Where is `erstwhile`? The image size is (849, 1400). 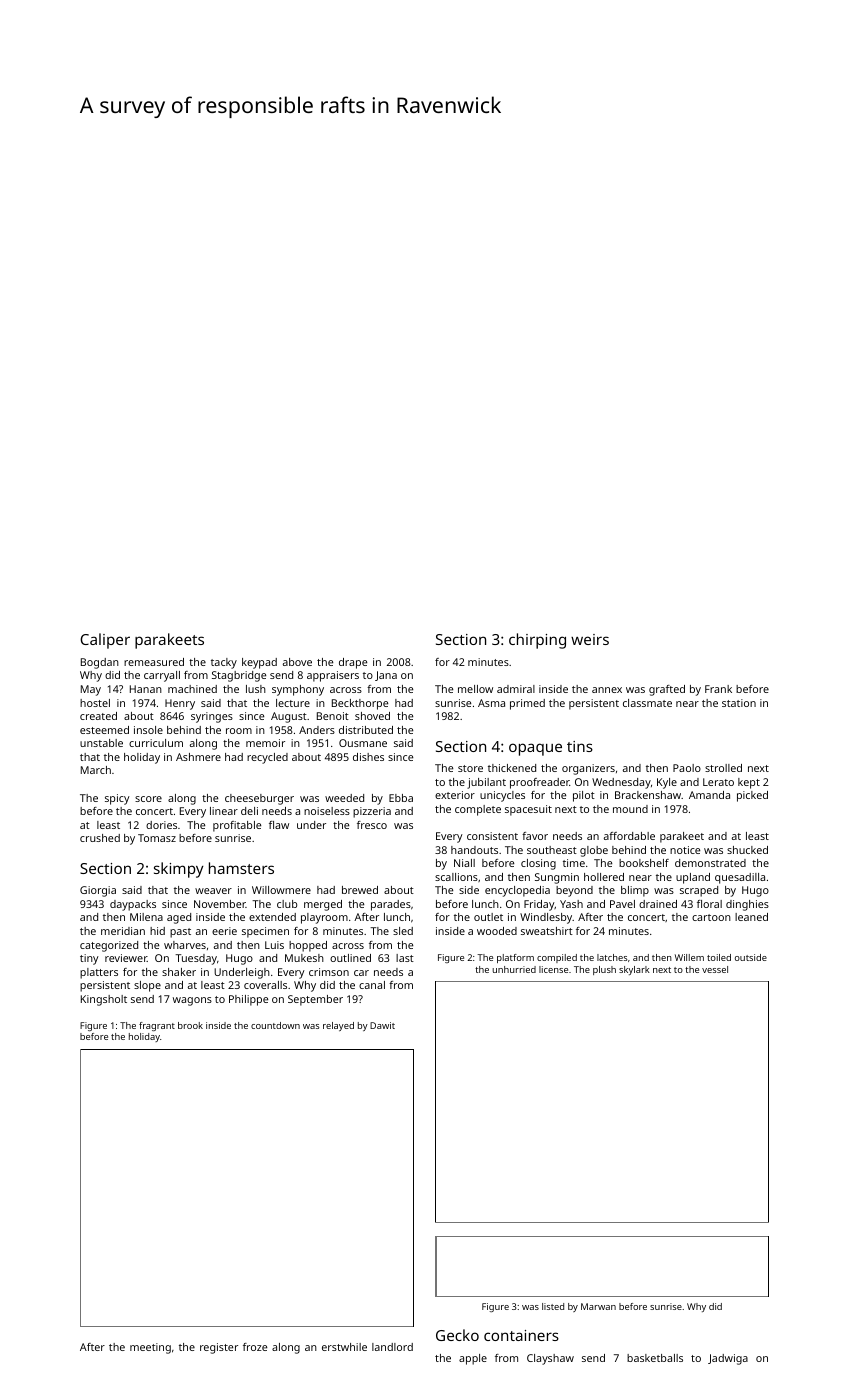
erstwhile is located at coordinates (344, 1347).
